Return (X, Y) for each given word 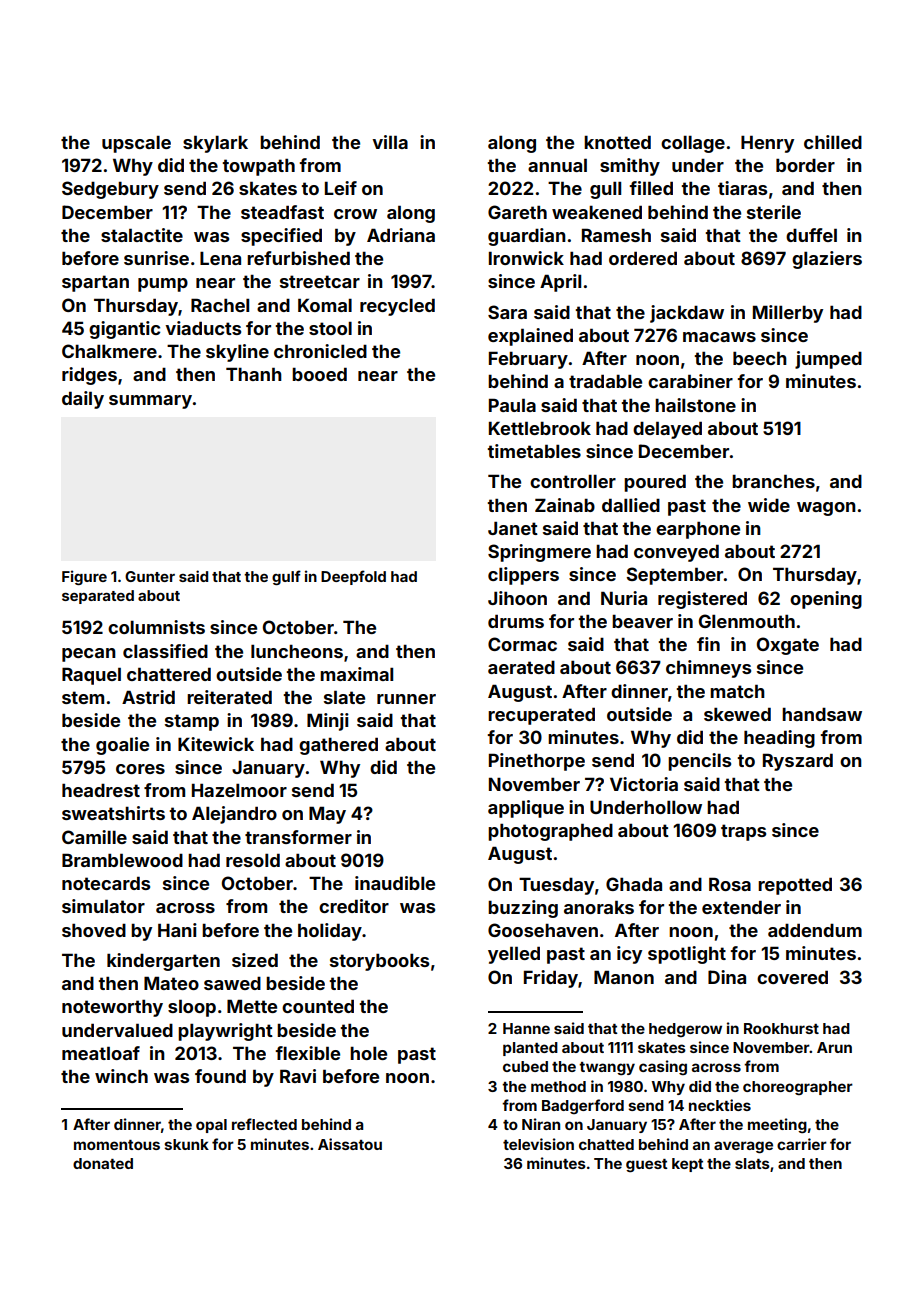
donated (103, 1163)
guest (647, 1165)
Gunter (150, 576)
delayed (667, 430)
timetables (534, 451)
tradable (605, 381)
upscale (136, 144)
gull (605, 190)
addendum (815, 930)
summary (150, 402)
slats (752, 1163)
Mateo (171, 983)
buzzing (523, 909)
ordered (643, 258)
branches (773, 481)
